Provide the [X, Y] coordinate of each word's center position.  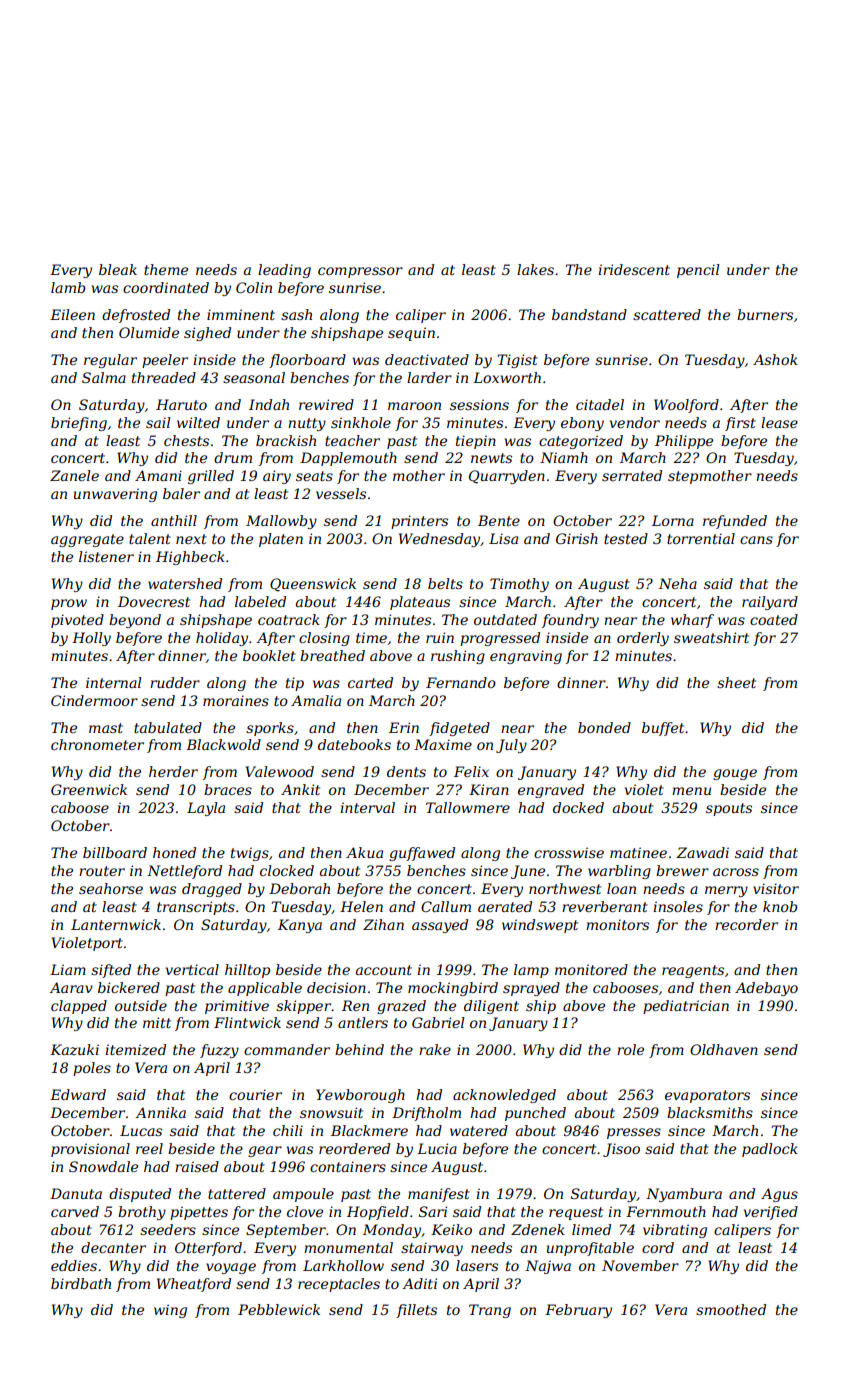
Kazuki [74, 1050]
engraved [551, 791]
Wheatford [194, 1285]
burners [765, 314]
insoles [678, 906]
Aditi [419, 1283]
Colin [254, 287]
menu [691, 791]
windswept [540, 926]
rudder [175, 682]
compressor [360, 272]
